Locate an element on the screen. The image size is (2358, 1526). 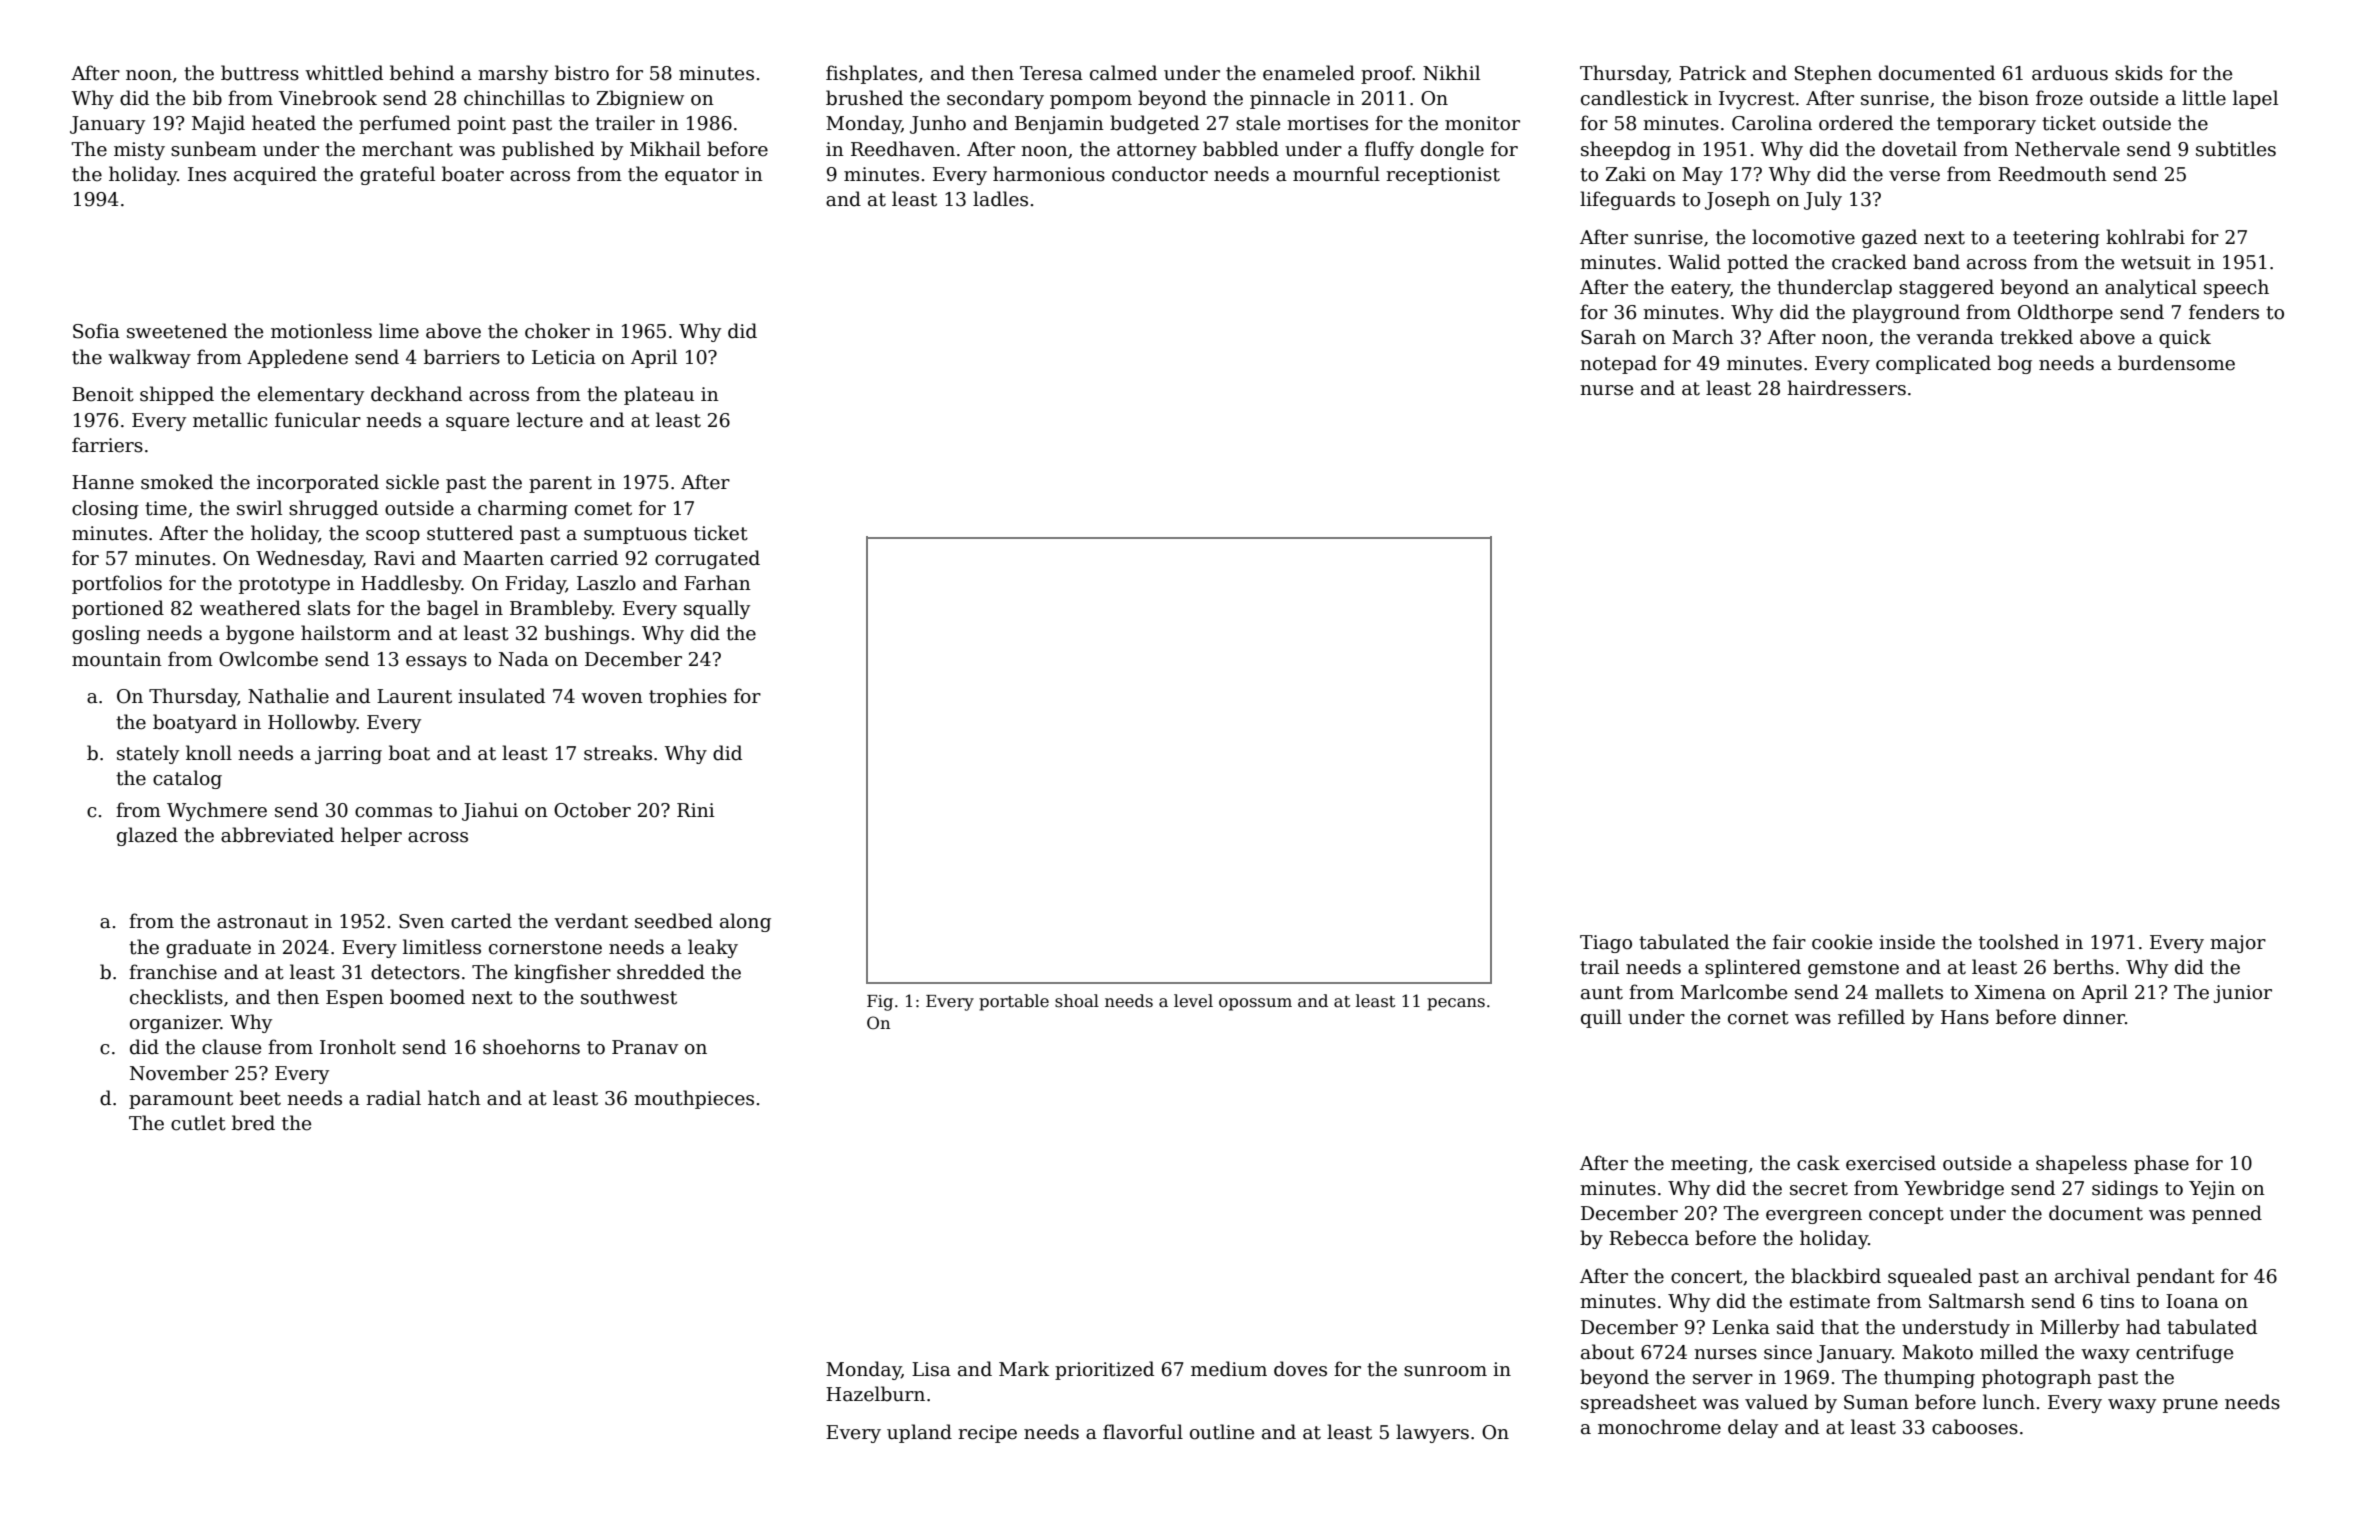
pecans is located at coordinates (1456, 1004).
